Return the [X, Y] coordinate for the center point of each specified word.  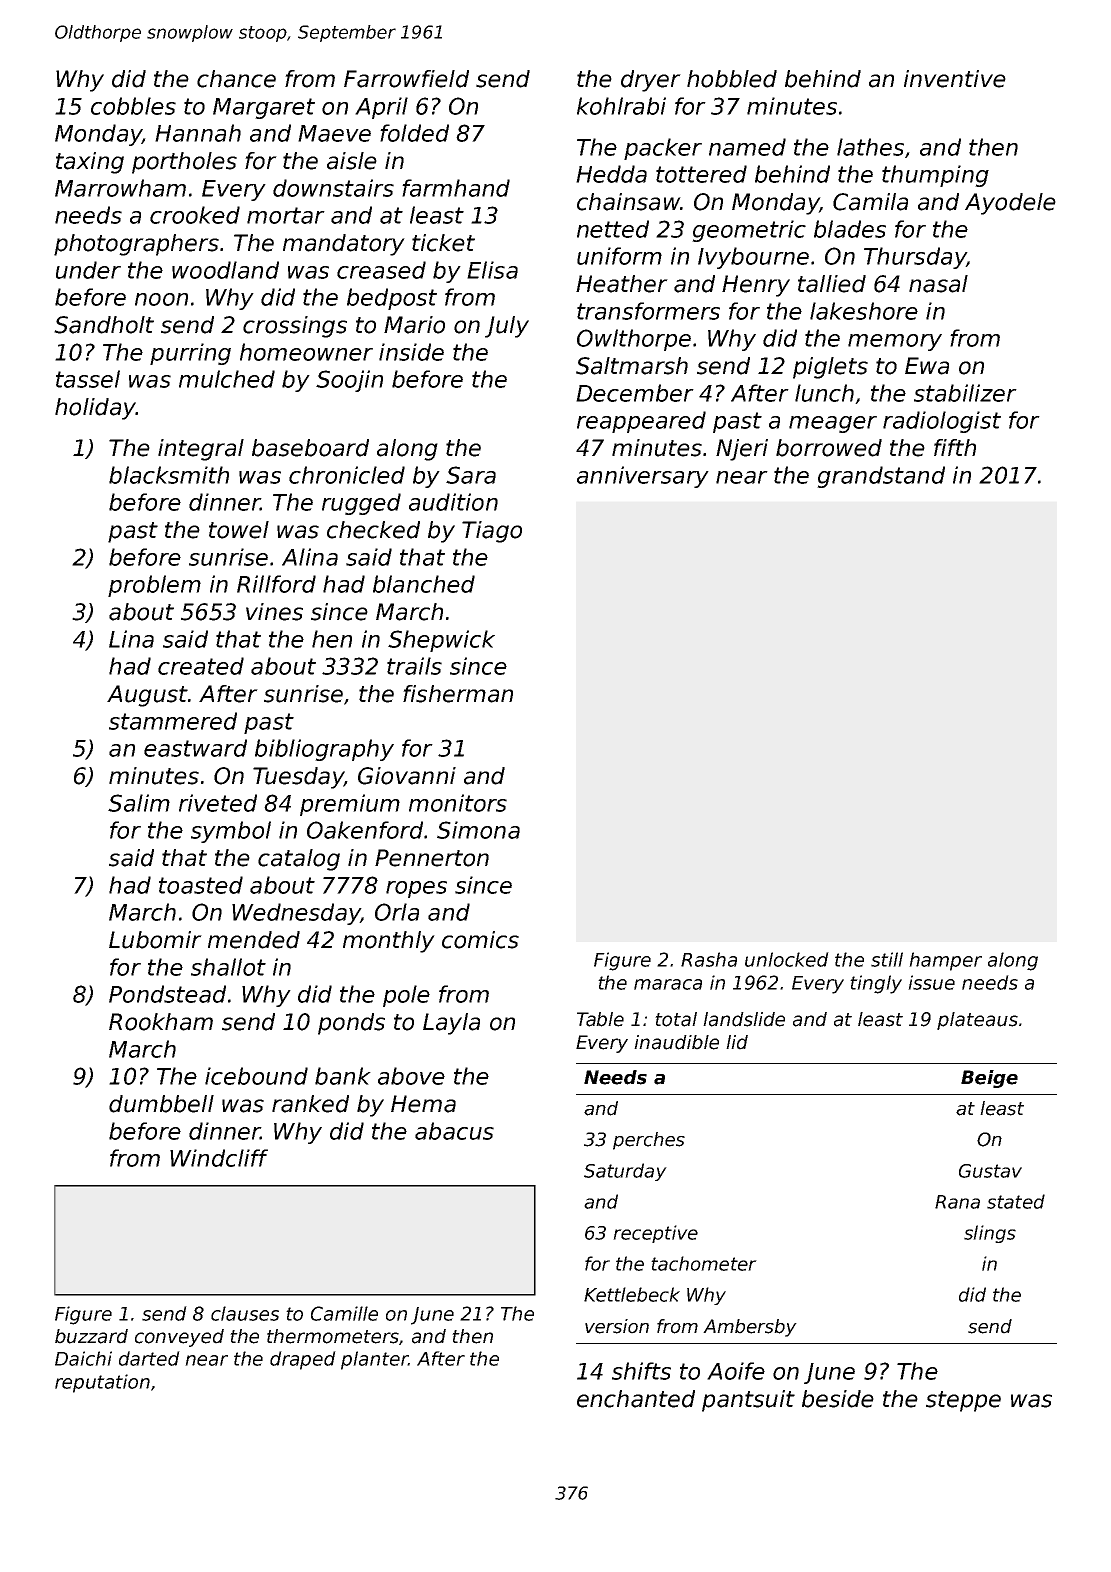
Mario [414, 325]
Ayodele [1010, 204]
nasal [938, 284]
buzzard [91, 1336]
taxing [90, 163]
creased [381, 270]
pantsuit [748, 1401]
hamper [945, 961]
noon [161, 299]
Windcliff [219, 1158]
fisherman [458, 694]
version [617, 1326]
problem [154, 586]
